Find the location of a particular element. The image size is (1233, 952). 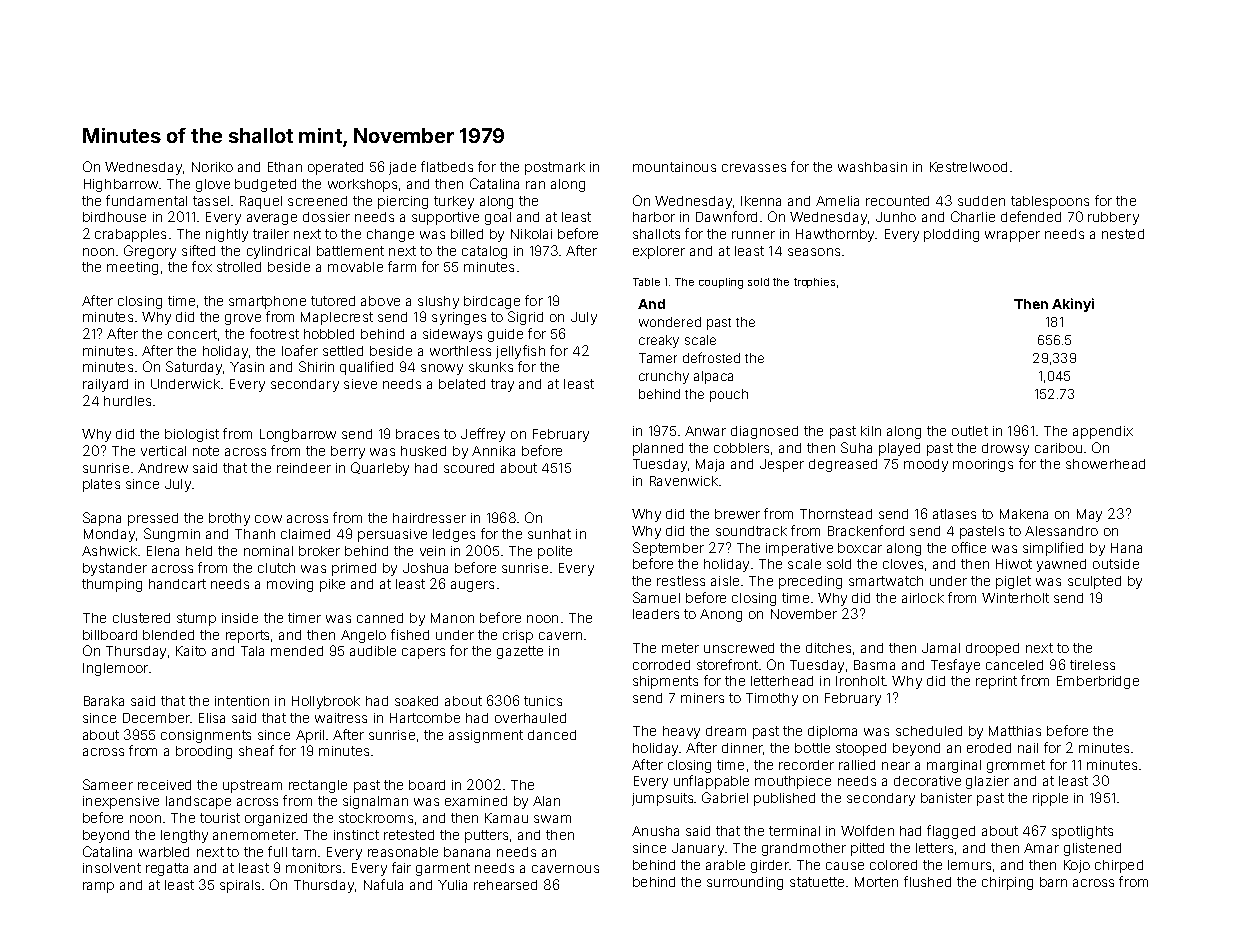

Winterholt is located at coordinates (1015, 598).
